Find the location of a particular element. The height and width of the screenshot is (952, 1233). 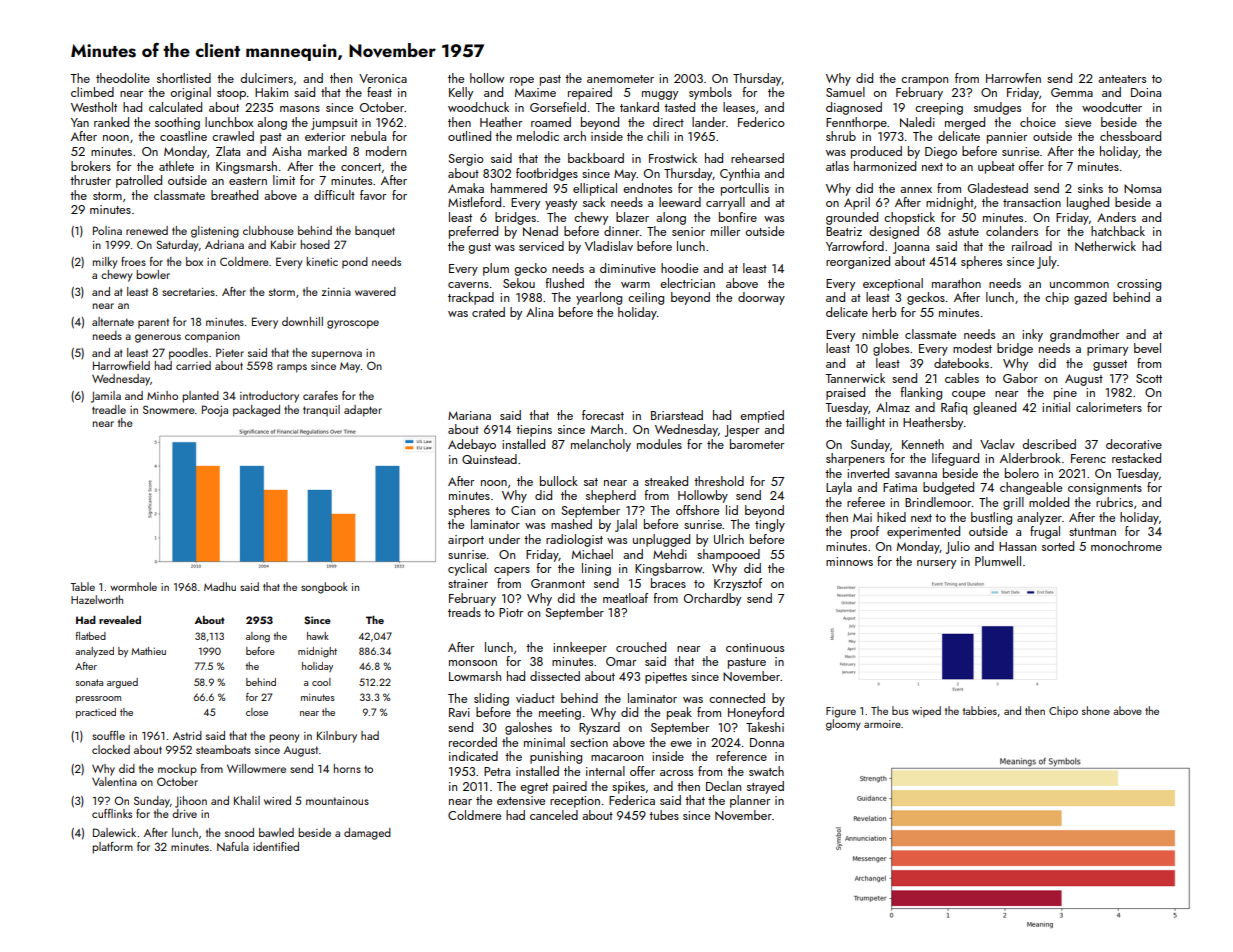

bawled is located at coordinates (276, 832).
